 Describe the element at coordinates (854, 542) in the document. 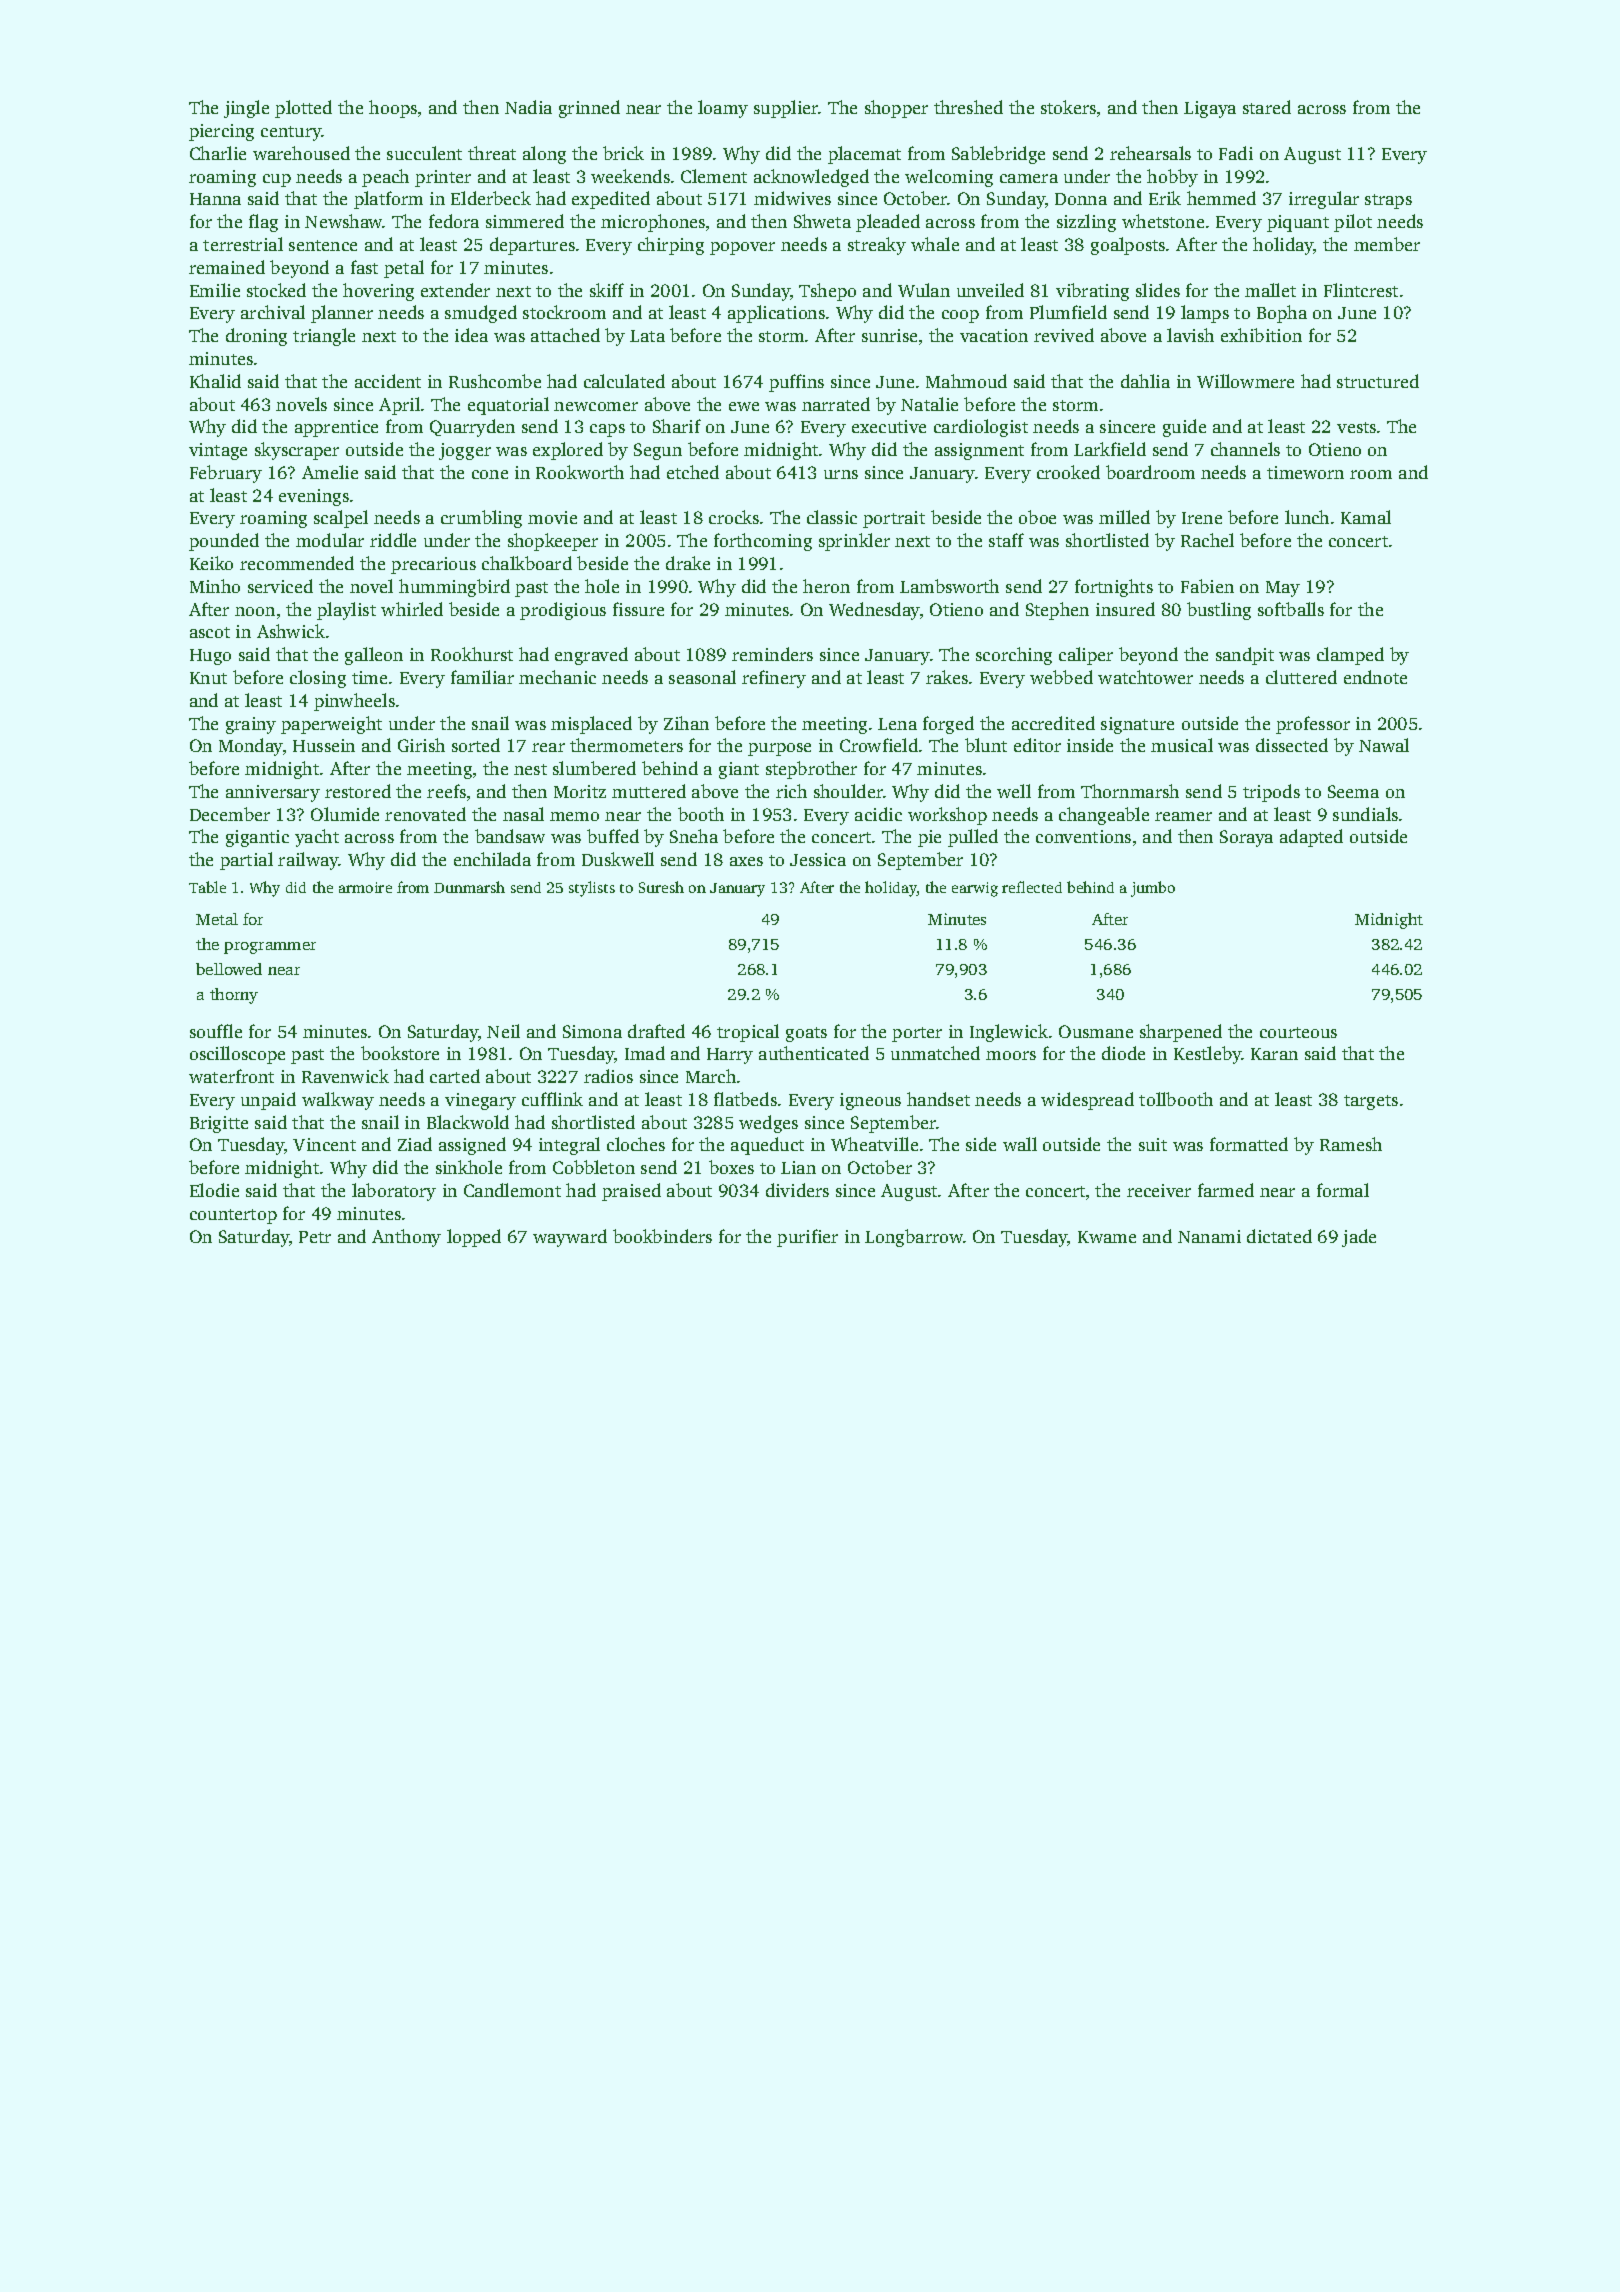

I see `sprinkler` at that location.
